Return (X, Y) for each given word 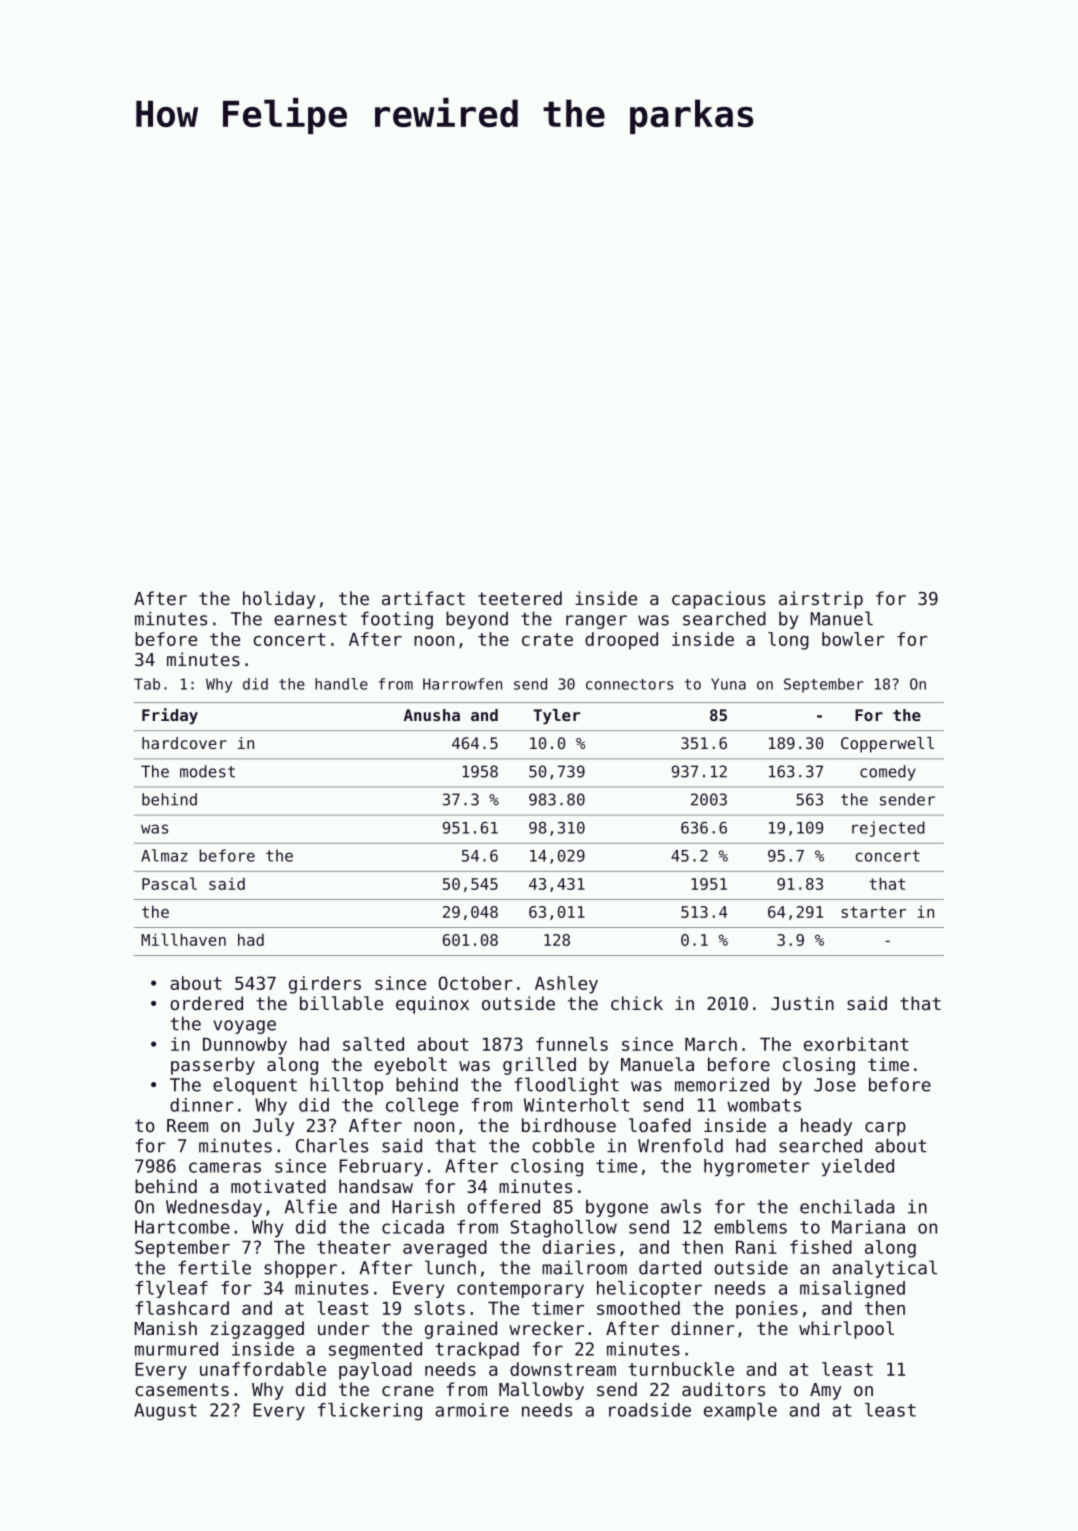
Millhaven (183, 939)
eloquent (255, 1086)
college (422, 1107)
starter (873, 912)
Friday (170, 716)
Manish (165, 1328)
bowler (853, 639)
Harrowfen (462, 684)
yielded (858, 1167)
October (476, 983)
